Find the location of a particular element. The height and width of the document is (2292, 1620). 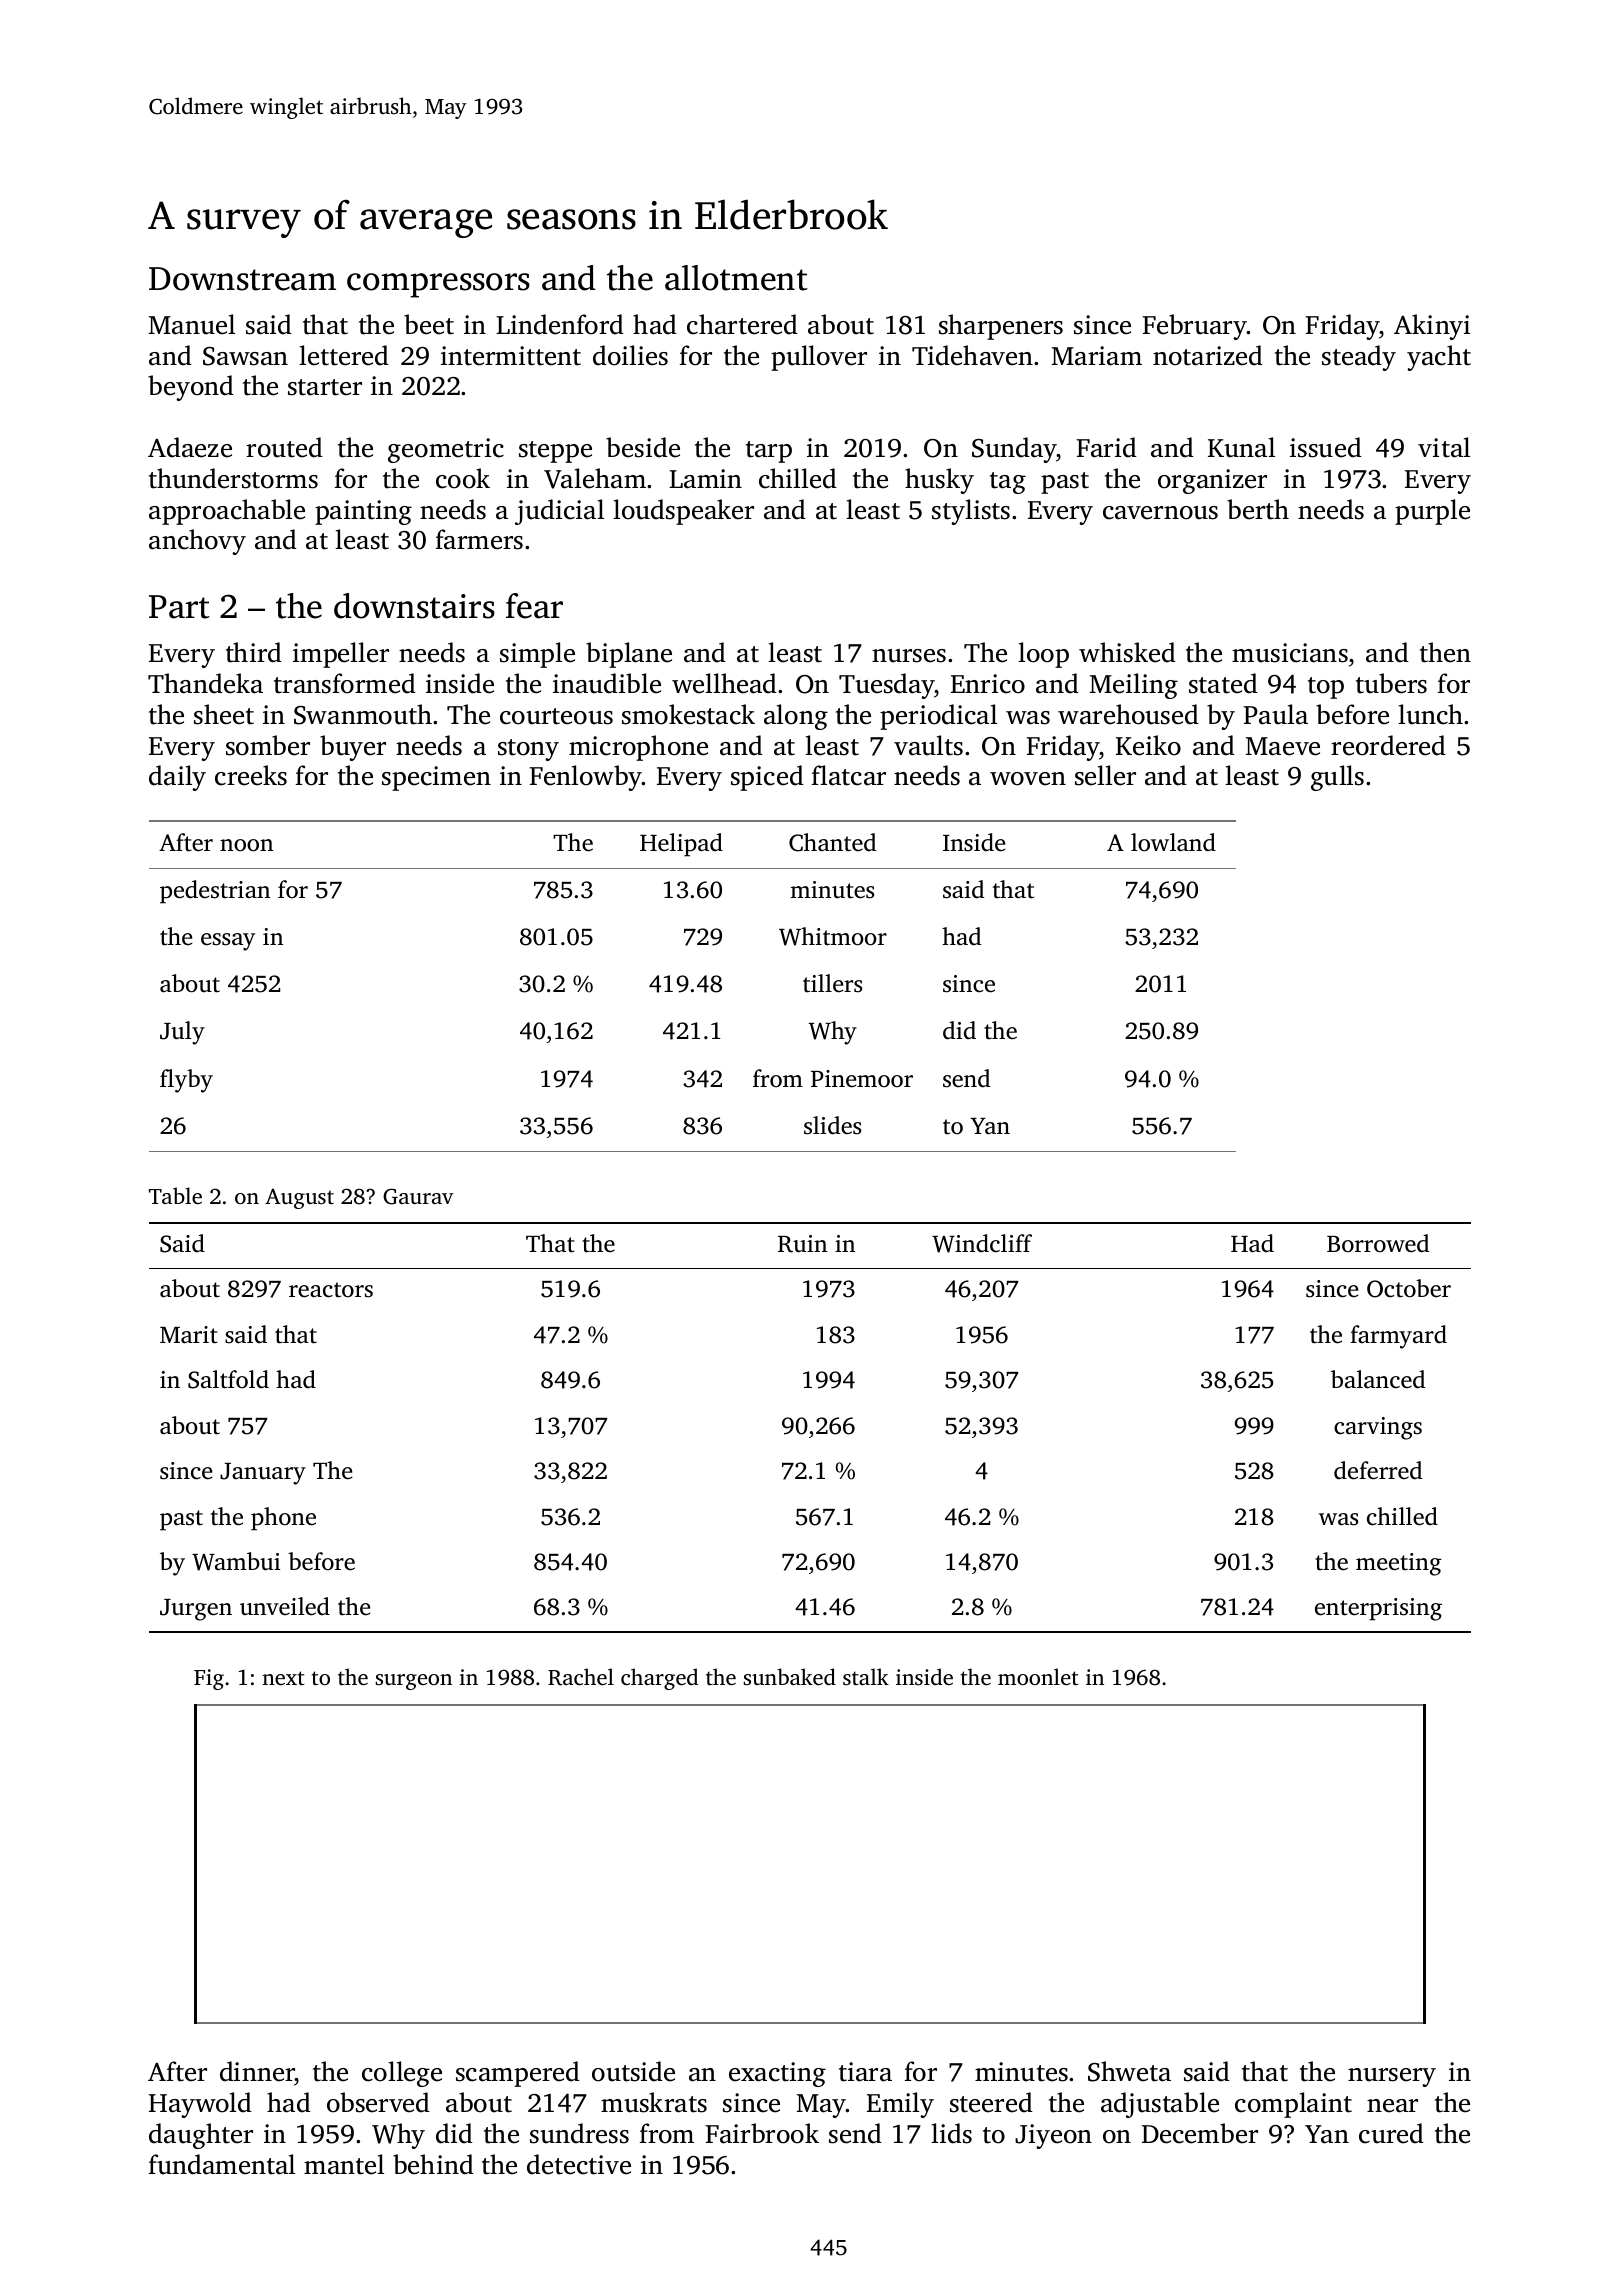

gulls is located at coordinates (1337, 778).
